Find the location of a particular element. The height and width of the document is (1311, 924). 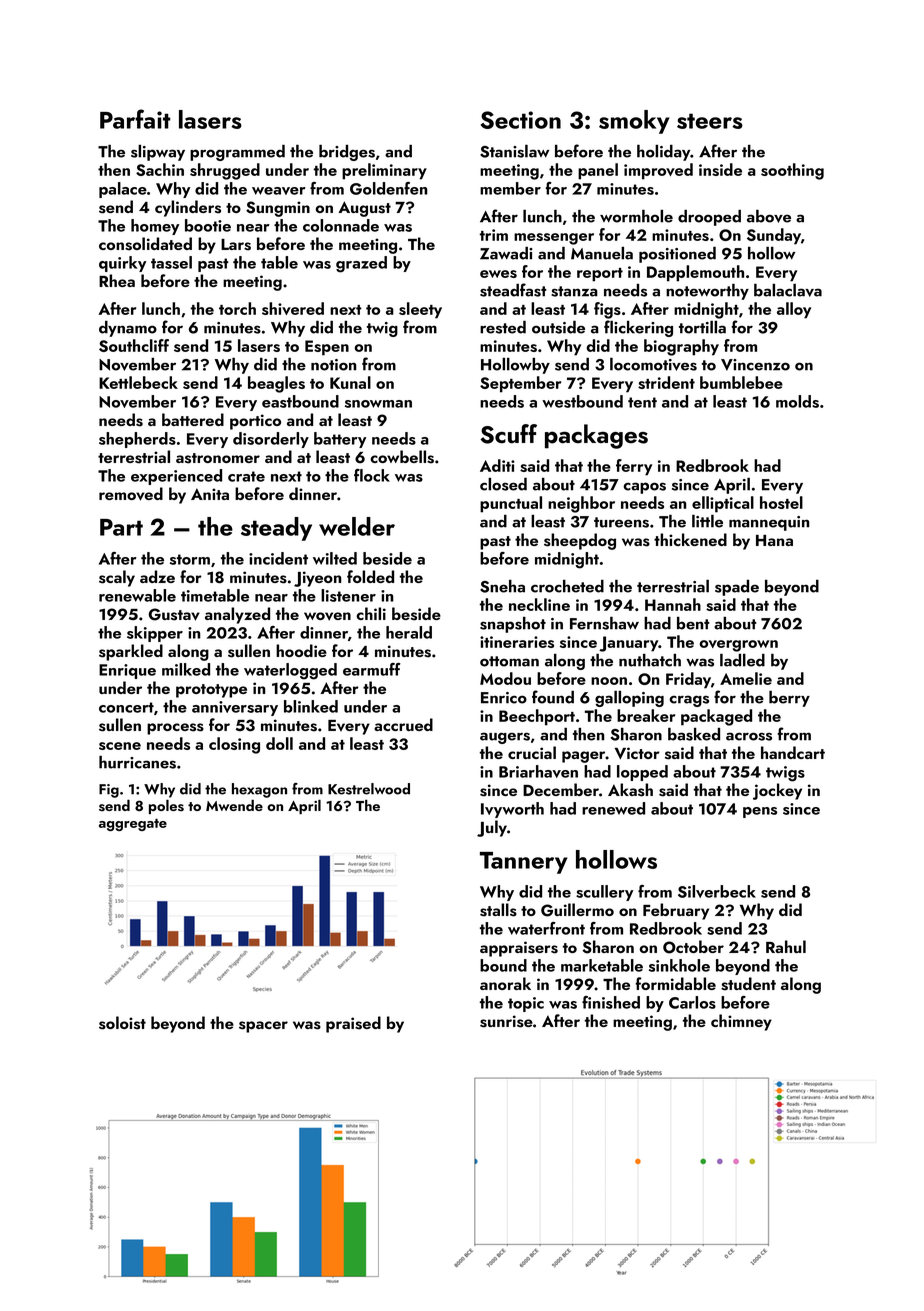

steady is located at coordinates (276, 529).
